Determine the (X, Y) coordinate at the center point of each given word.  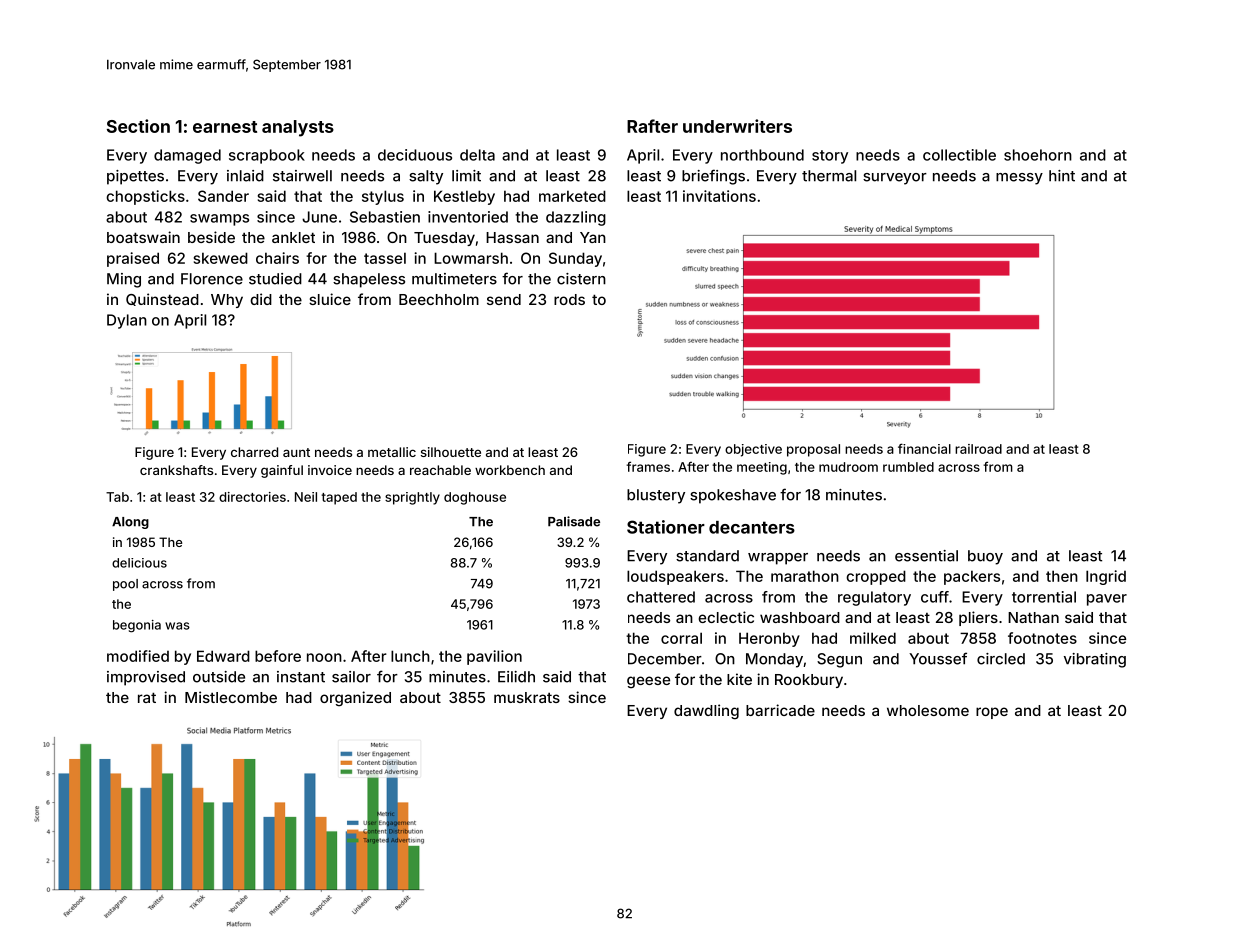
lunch (410, 656)
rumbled (908, 467)
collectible (959, 155)
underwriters (737, 126)
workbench (510, 470)
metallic (392, 452)
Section (138, 126)
